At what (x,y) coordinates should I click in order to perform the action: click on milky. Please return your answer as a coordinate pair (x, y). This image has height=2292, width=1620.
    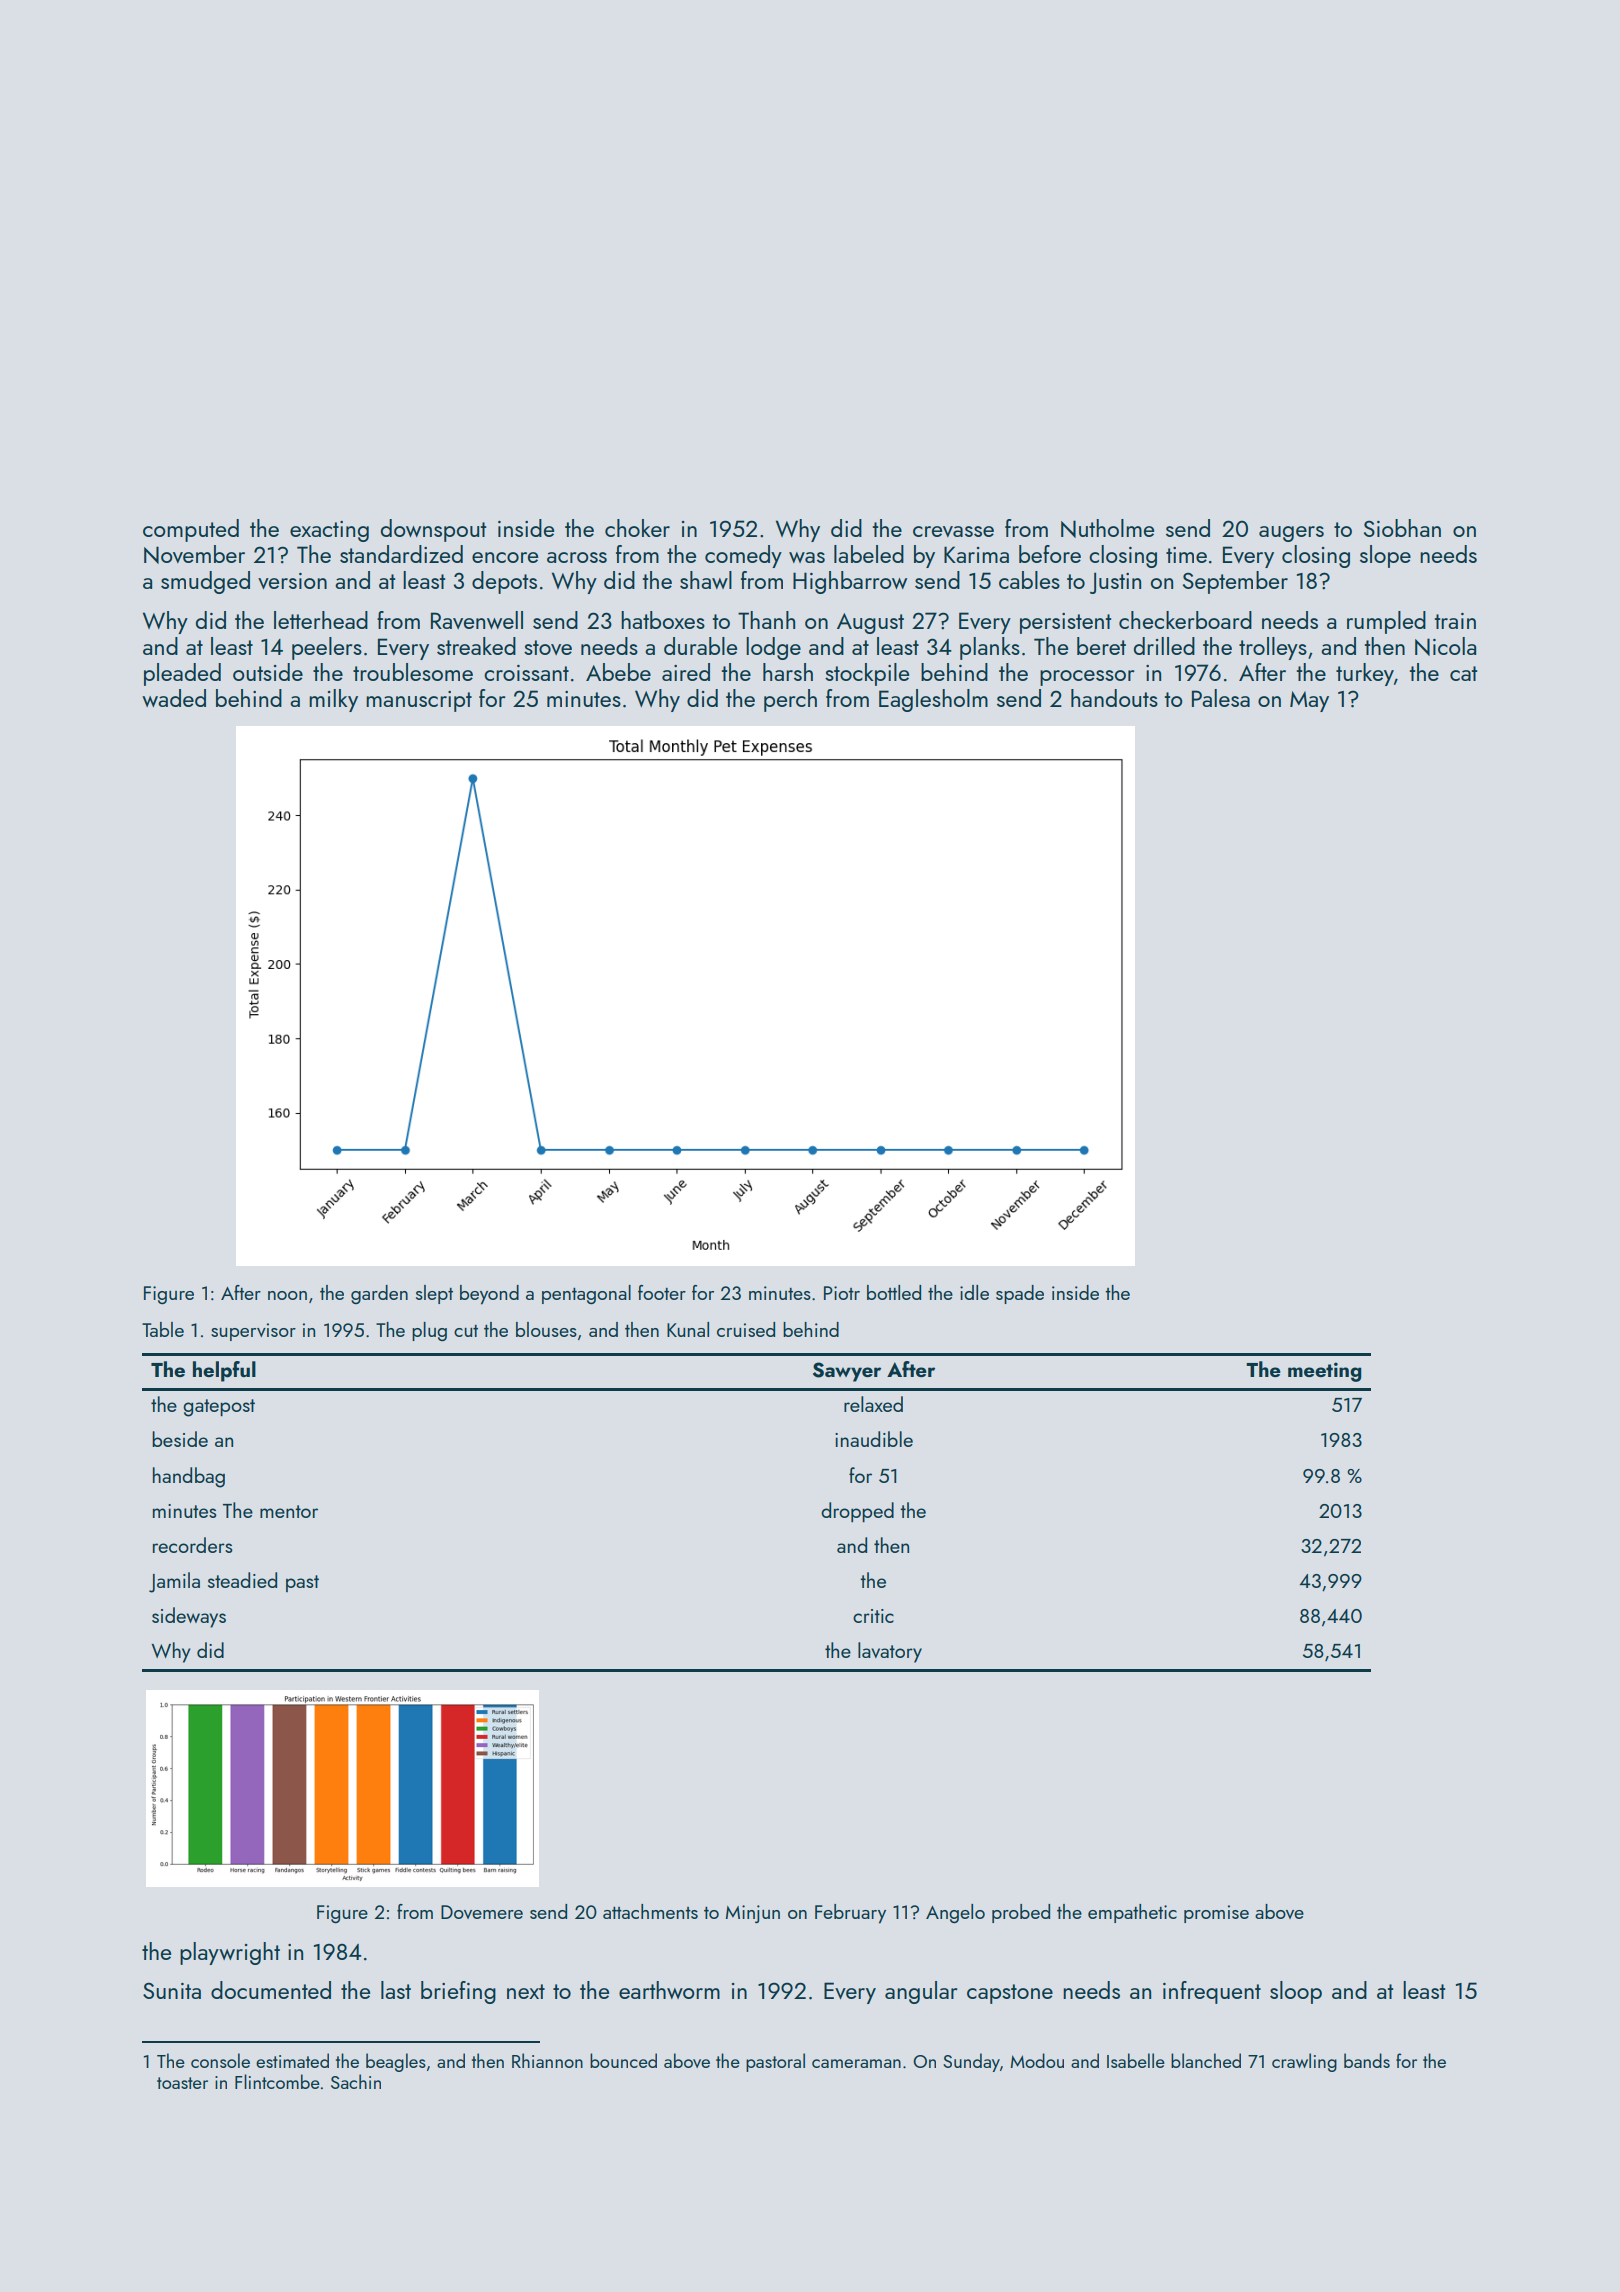
    Looking at the image, I should click on (333, 700).
